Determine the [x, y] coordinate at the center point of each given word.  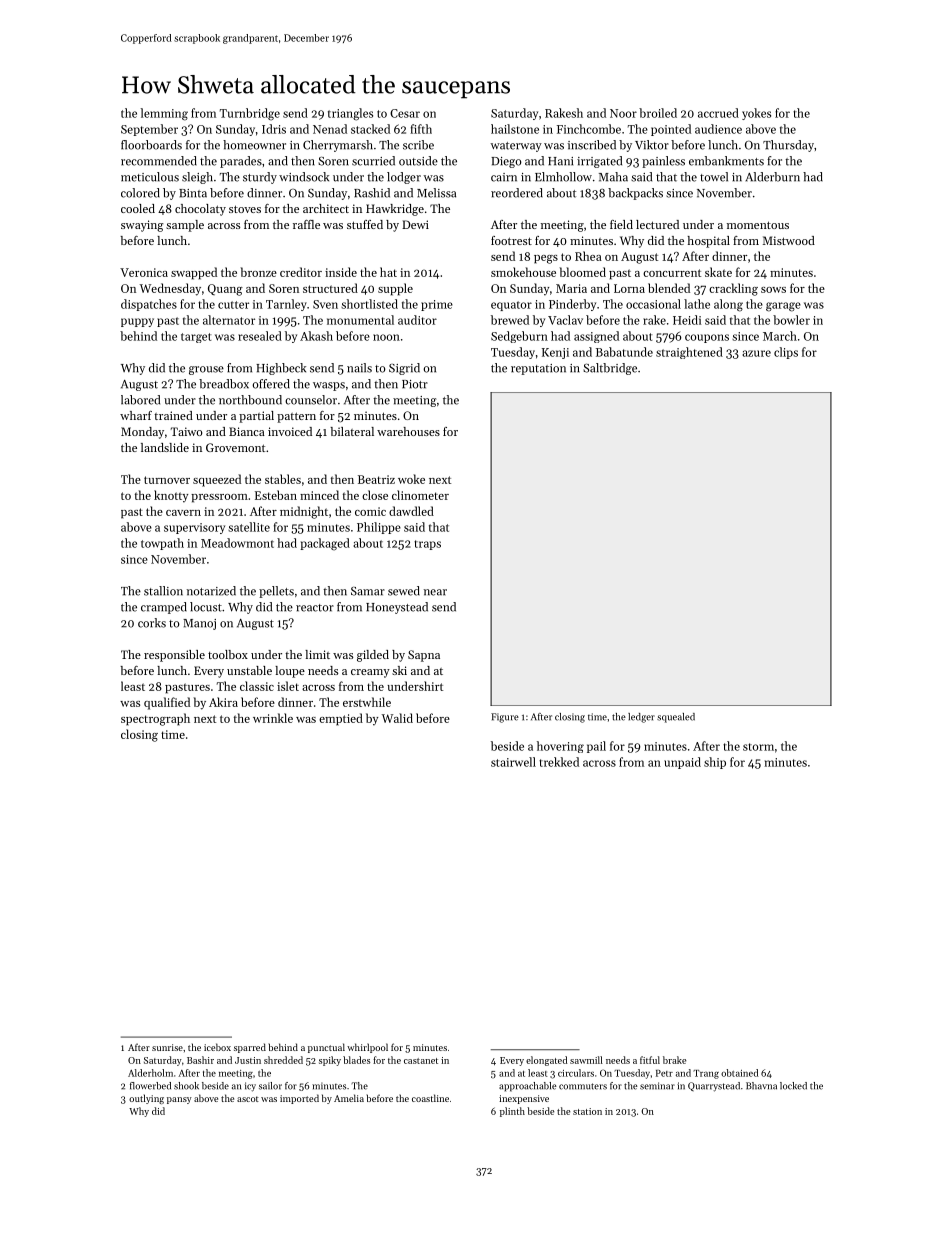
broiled [658, 113]
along [728, 305]
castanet [421, 1061]
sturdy [260, 178]
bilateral [352, 431]
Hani [560, 161]
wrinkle [273, 718]
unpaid [682, 763]
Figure [505, 718]
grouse [206, 370]
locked [793, 1086]
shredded [283, 1060]
